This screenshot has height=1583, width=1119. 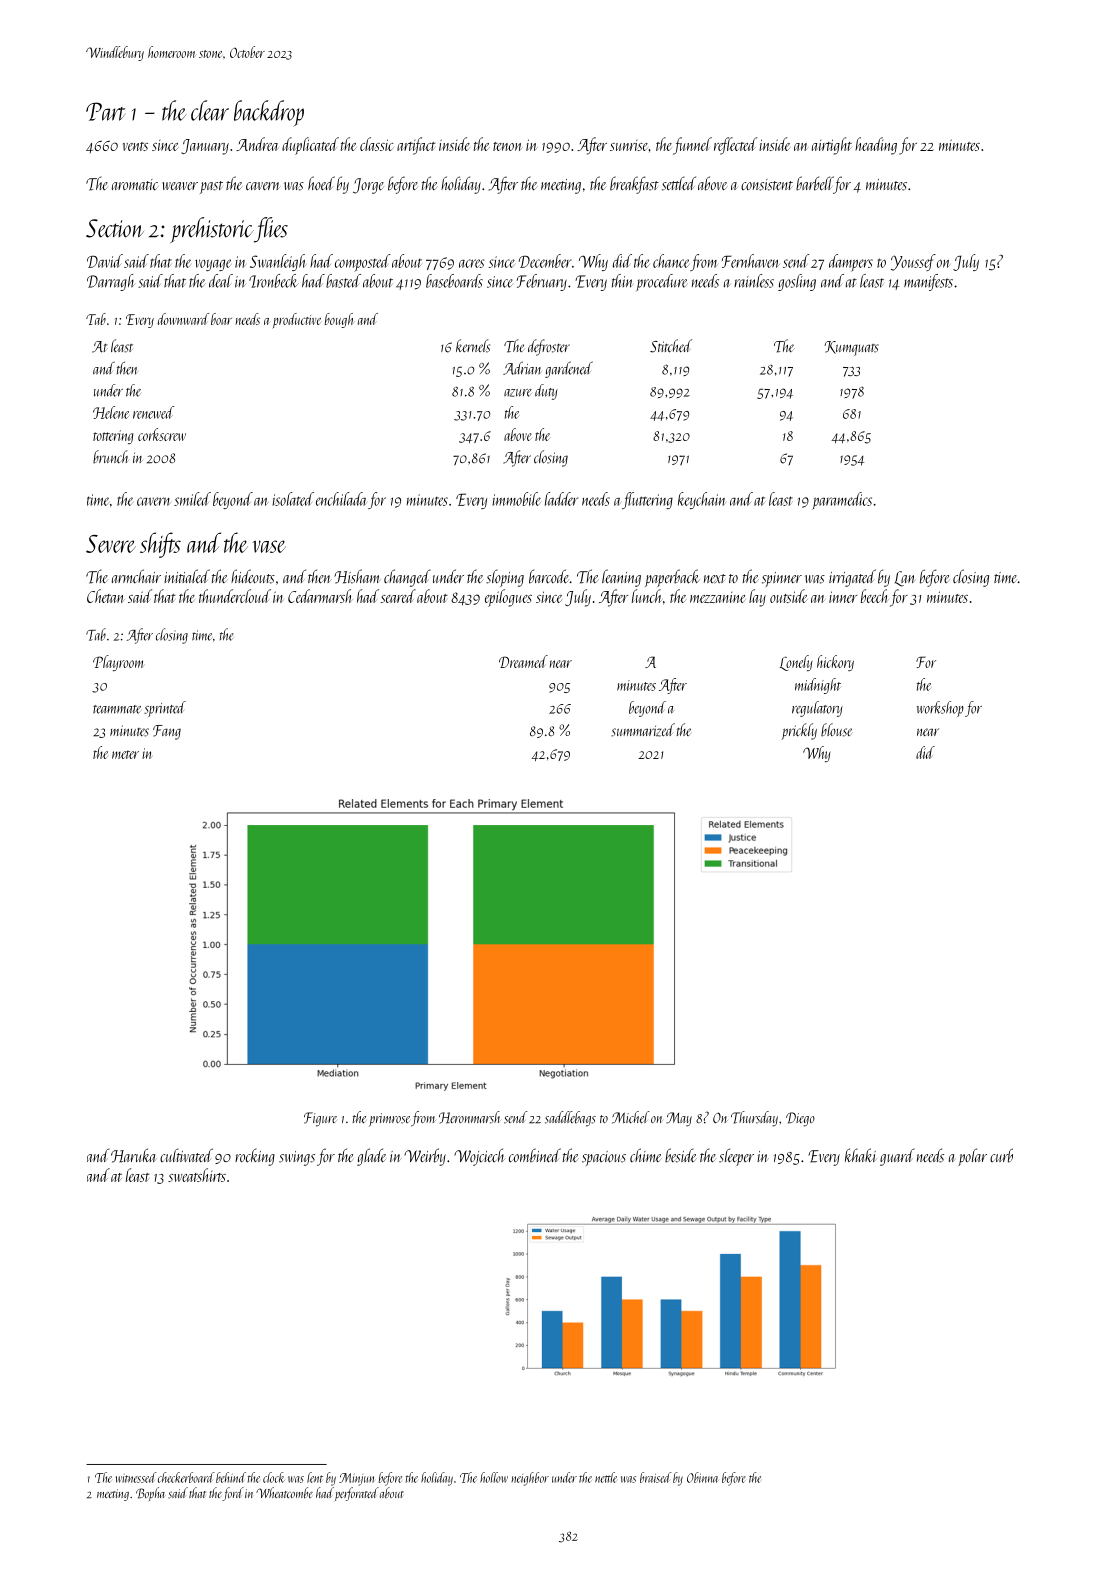 I want to click on immobile, so click(x=516, y=499).
